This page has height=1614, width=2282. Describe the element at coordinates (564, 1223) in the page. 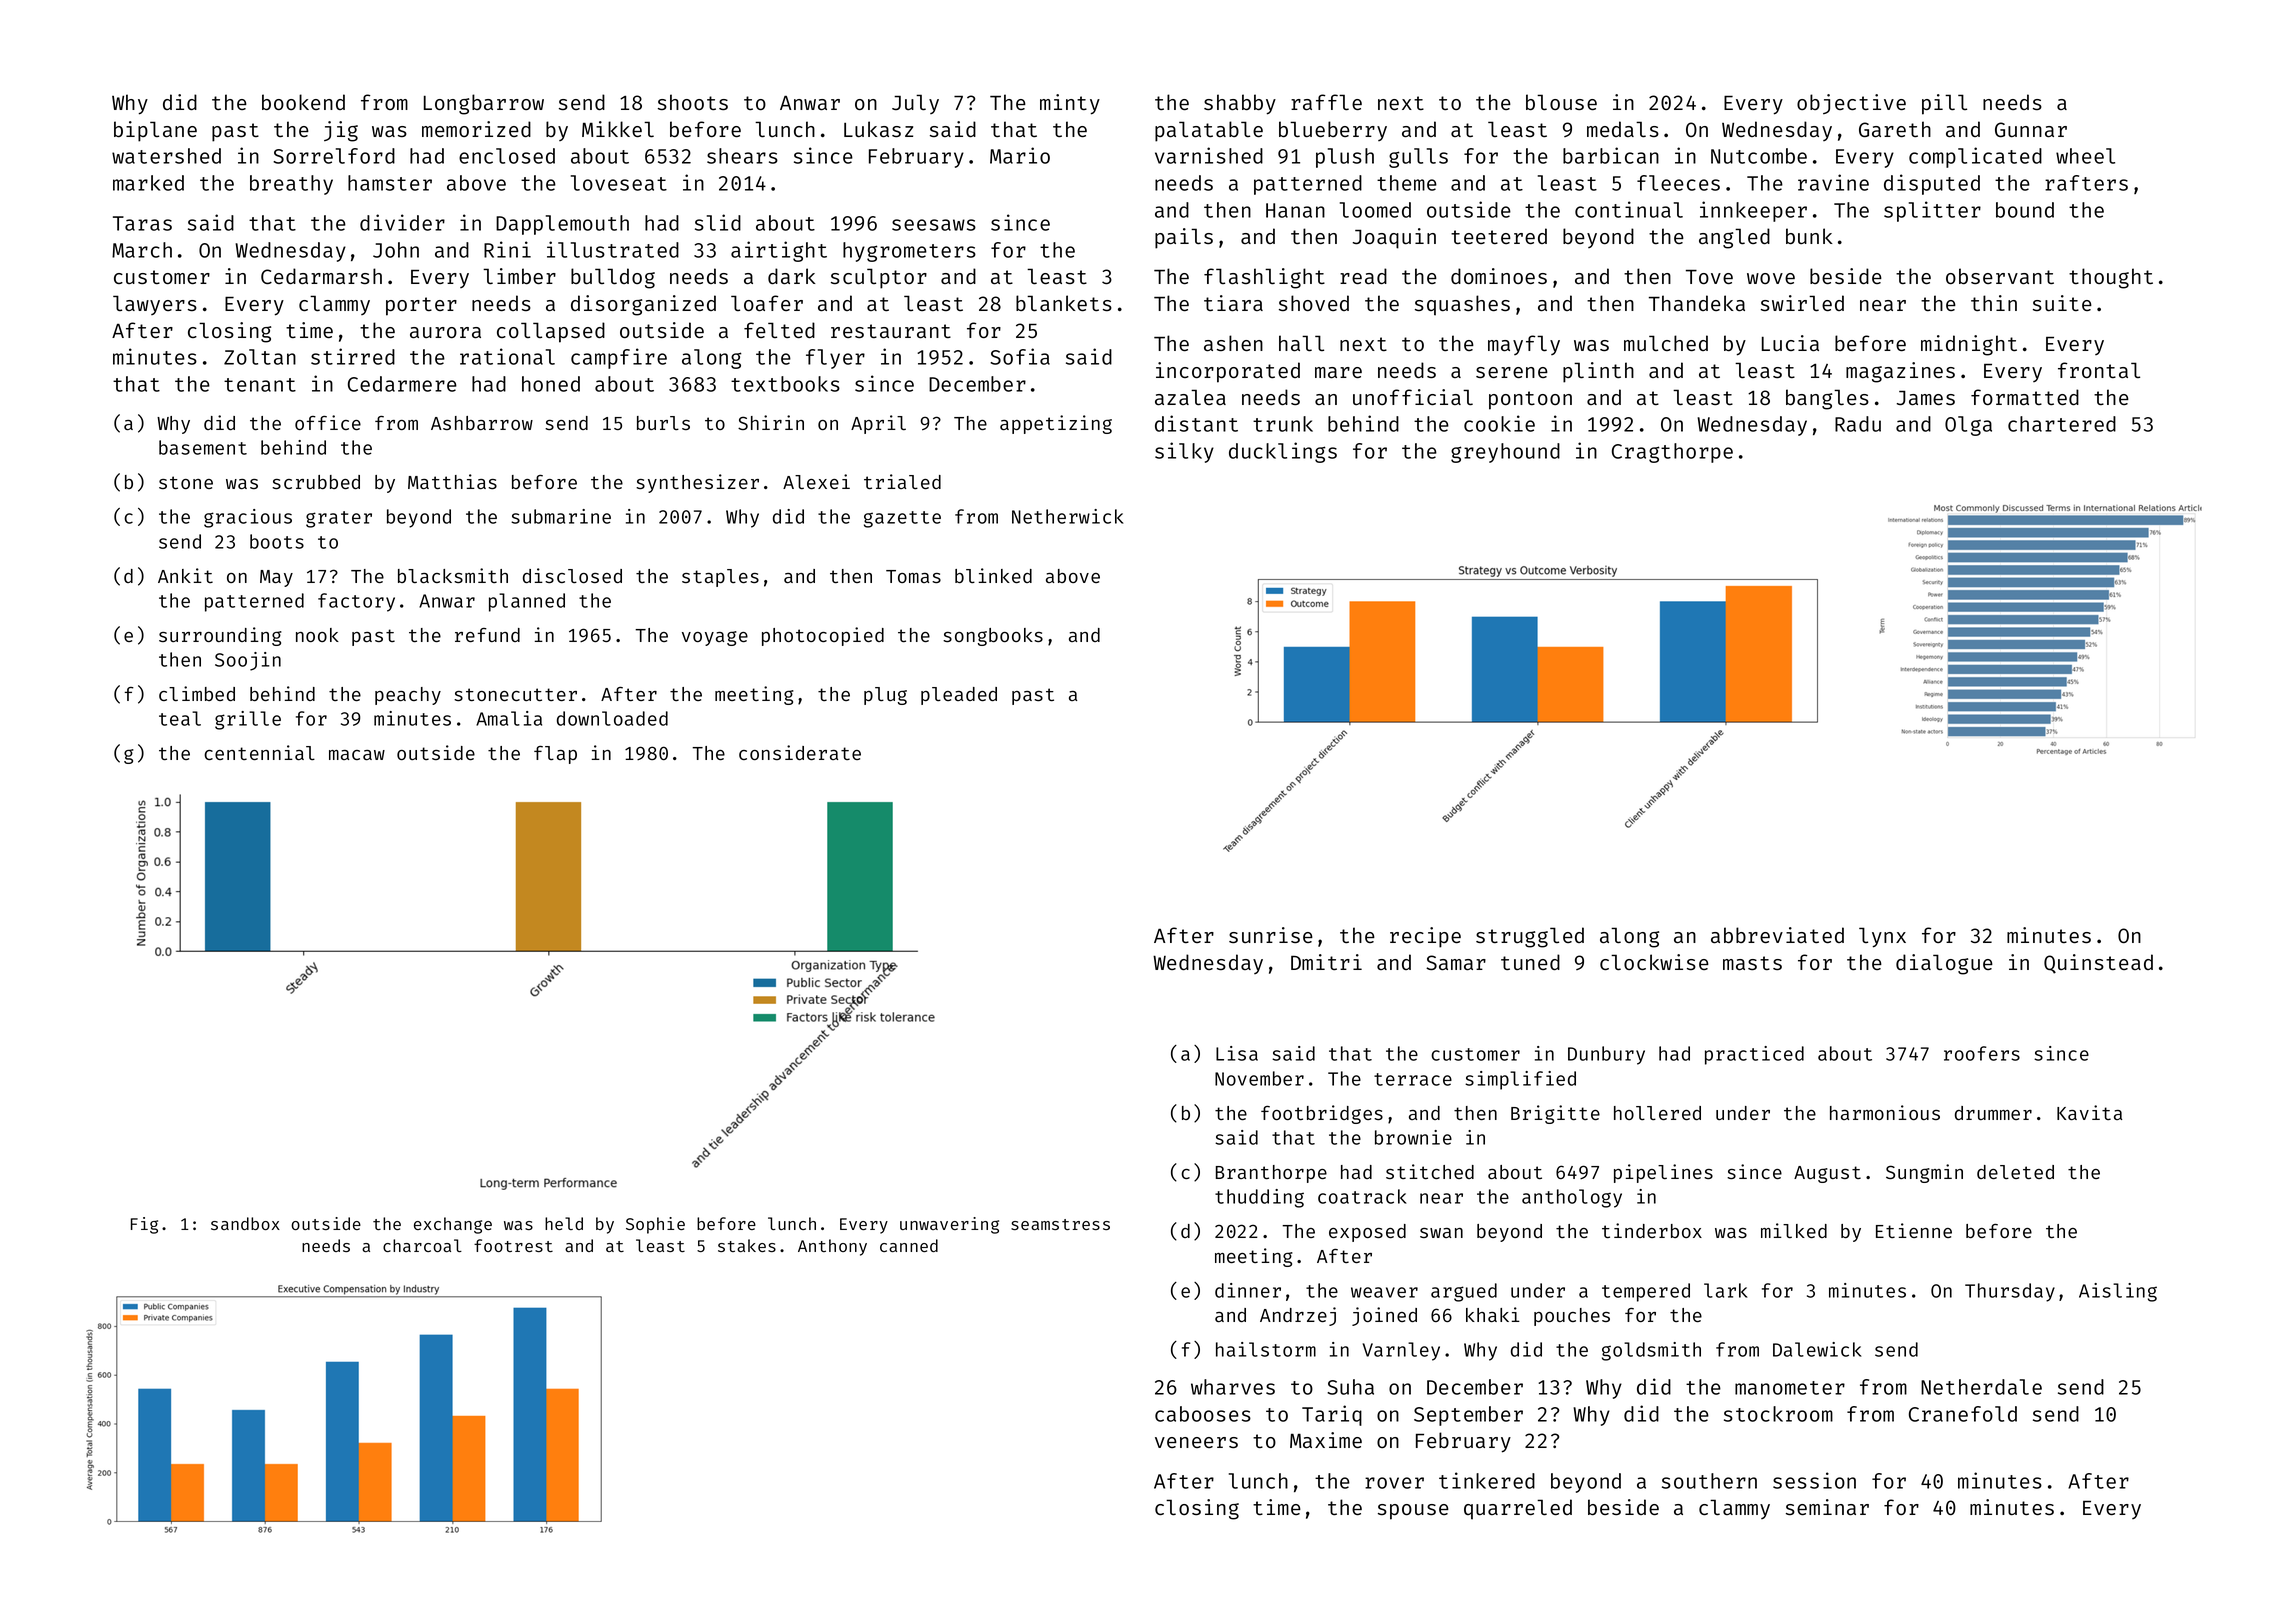

I see `held` at that location.
